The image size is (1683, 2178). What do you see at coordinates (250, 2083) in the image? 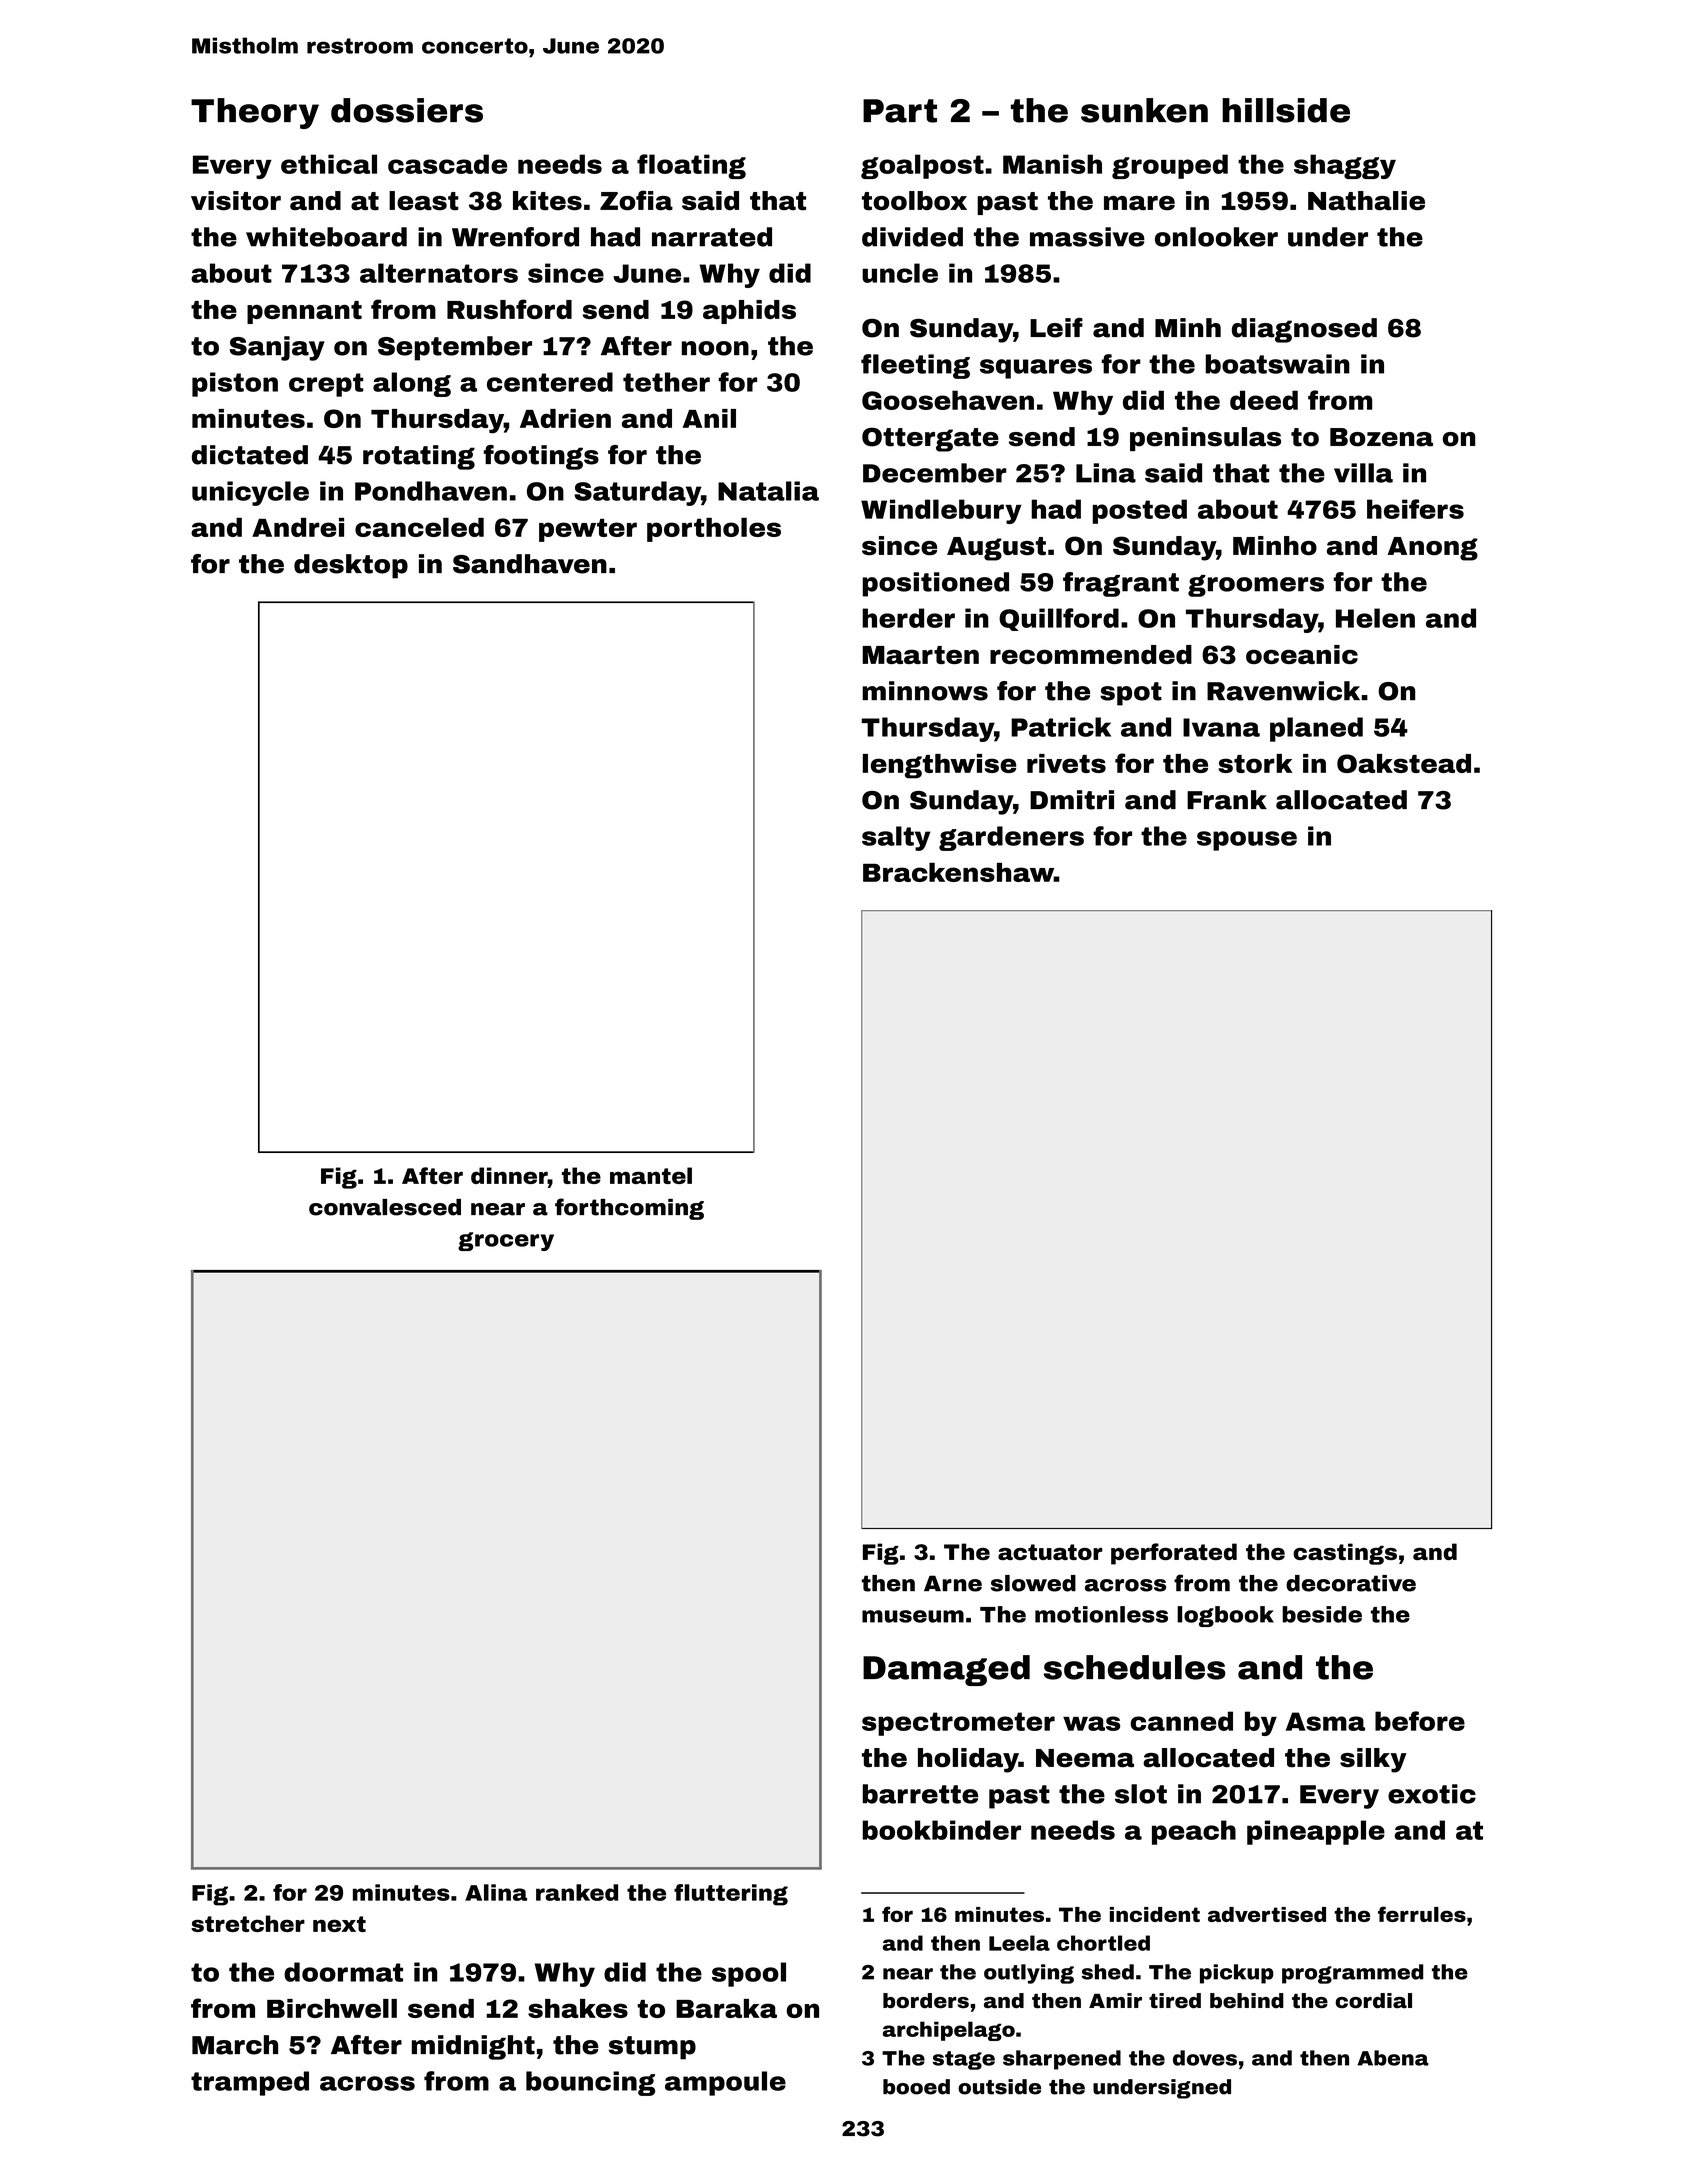
I see `tramped` at bounding box center [250, 2083].
